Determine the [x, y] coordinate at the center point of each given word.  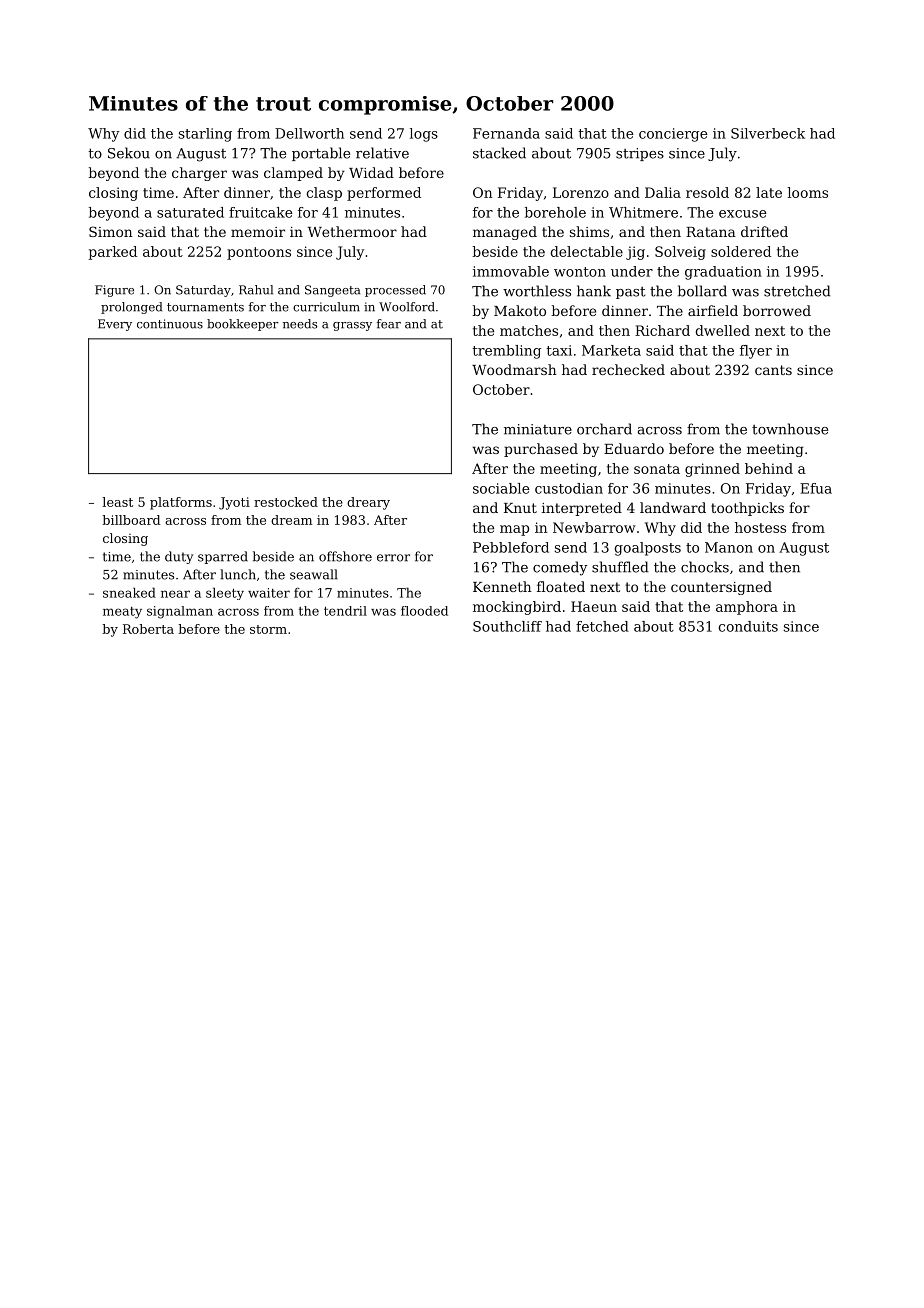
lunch [238, 574]
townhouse [790, 429]
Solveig [680, 253]
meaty [122, 613]
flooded [424, 611]
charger [199, 174]
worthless [537, 291]
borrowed [777, 310]
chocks [705, 567]
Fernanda [506, 133]
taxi [559, 350]
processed [395, 291]
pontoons [259, 253]
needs [300, 324]
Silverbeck [768, 133]
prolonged [131, 308]
